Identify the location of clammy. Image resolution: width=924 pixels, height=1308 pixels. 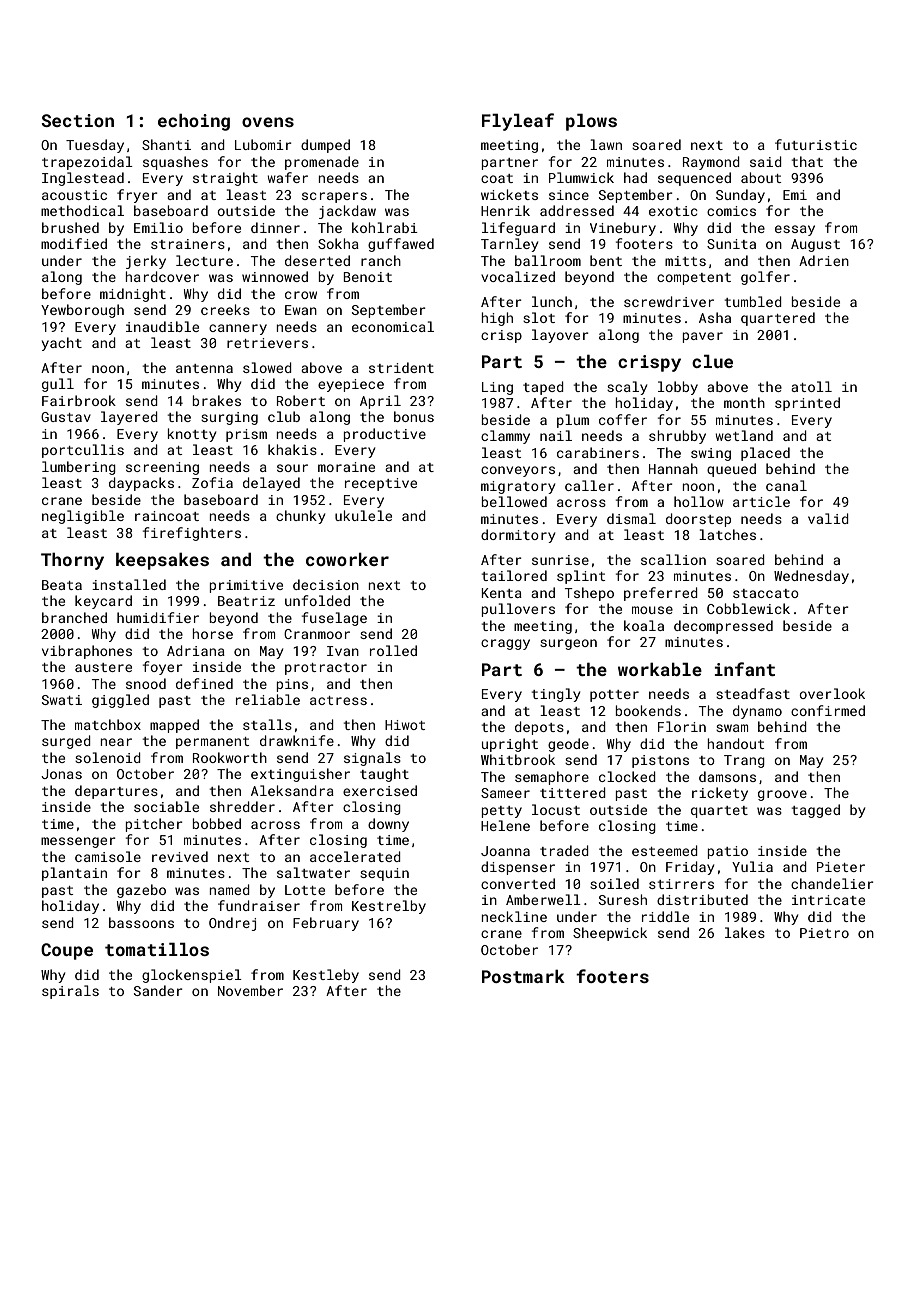
(505, 437).
